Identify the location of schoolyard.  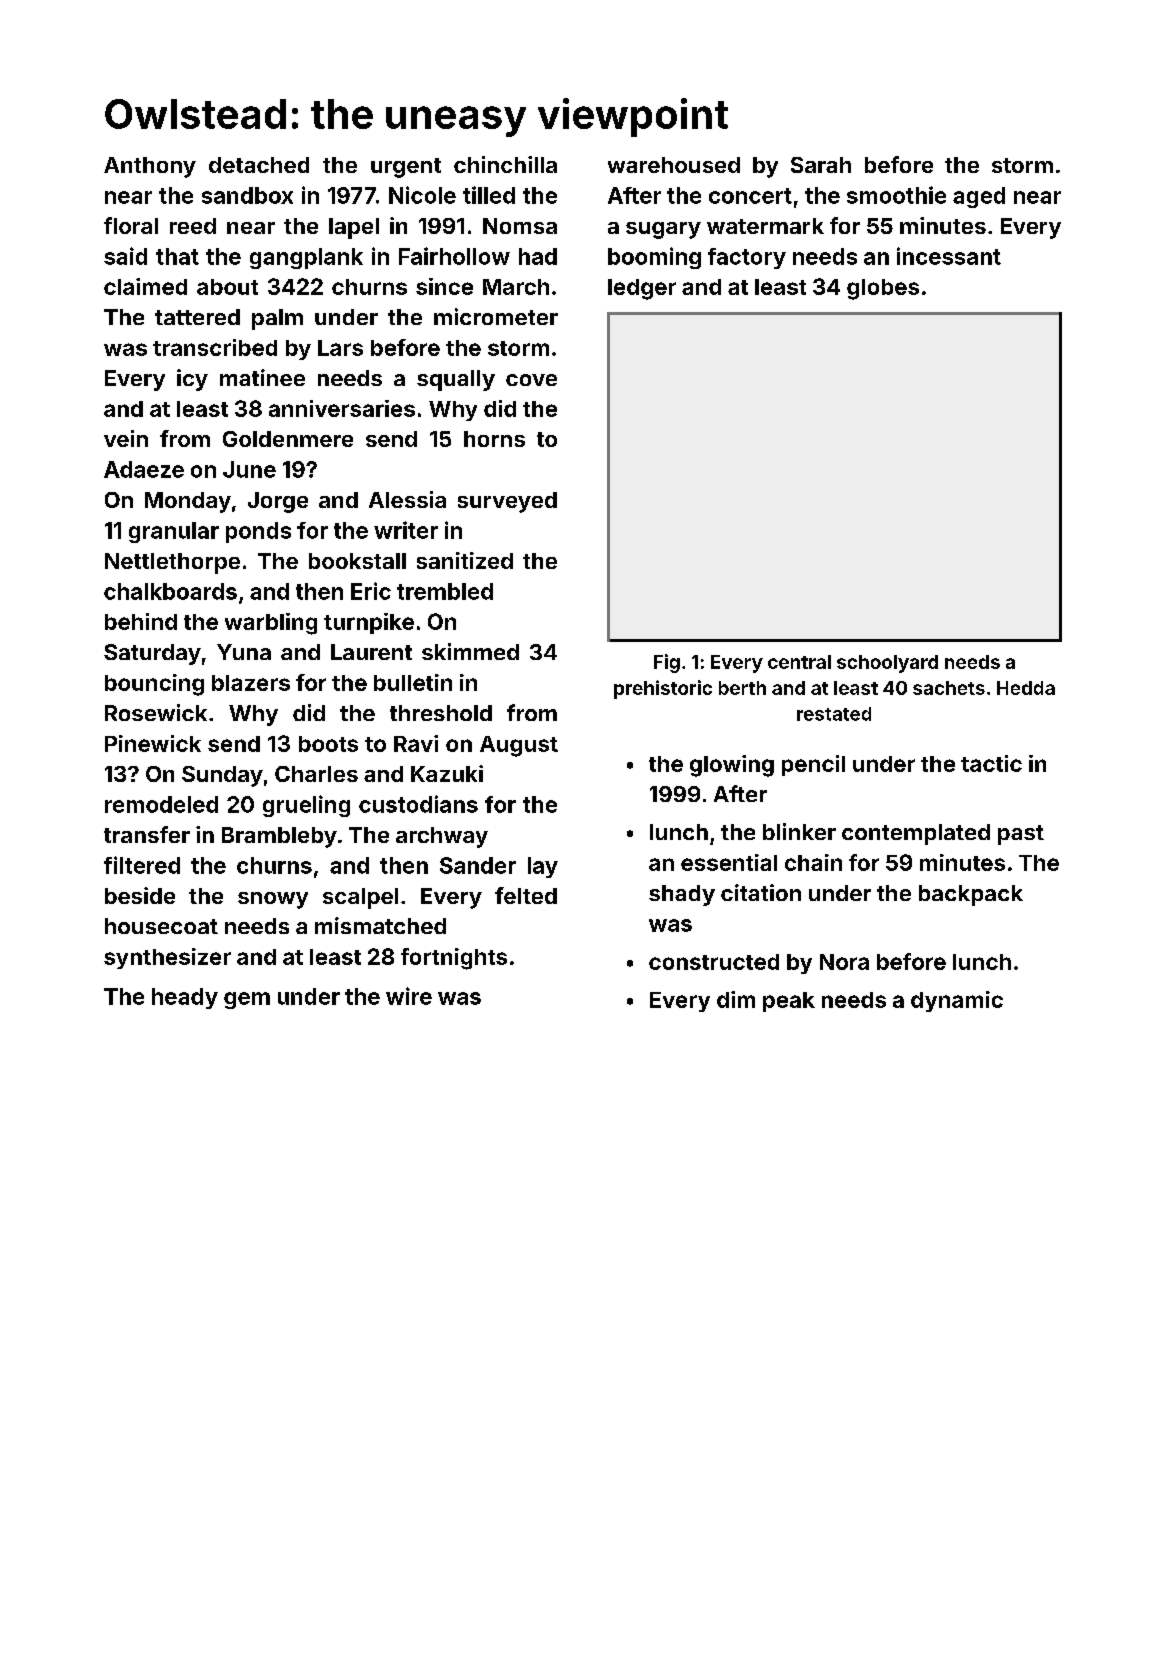
(887, 664).
